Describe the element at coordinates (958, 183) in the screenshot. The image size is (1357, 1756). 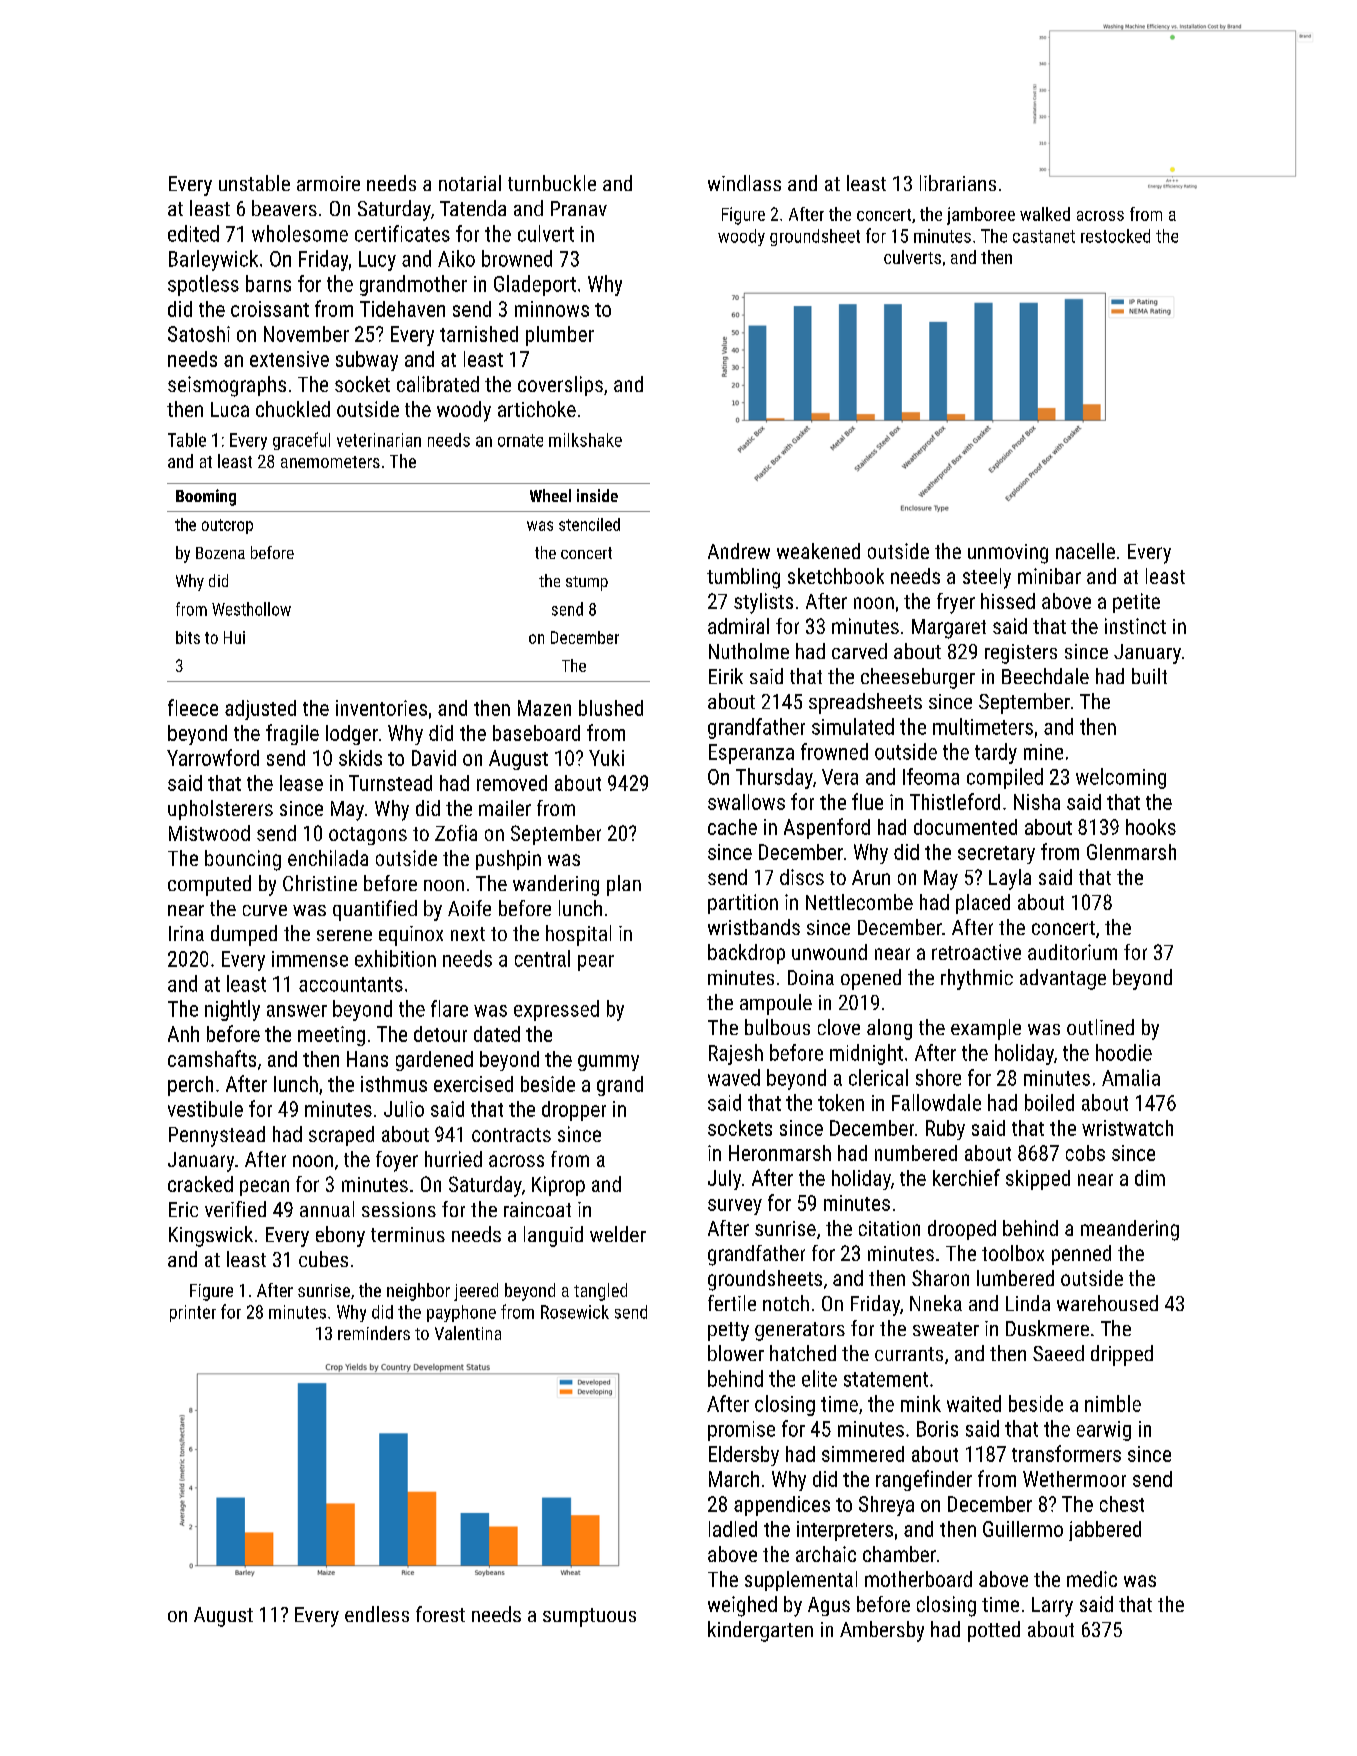
I see `librarians` at that location.
